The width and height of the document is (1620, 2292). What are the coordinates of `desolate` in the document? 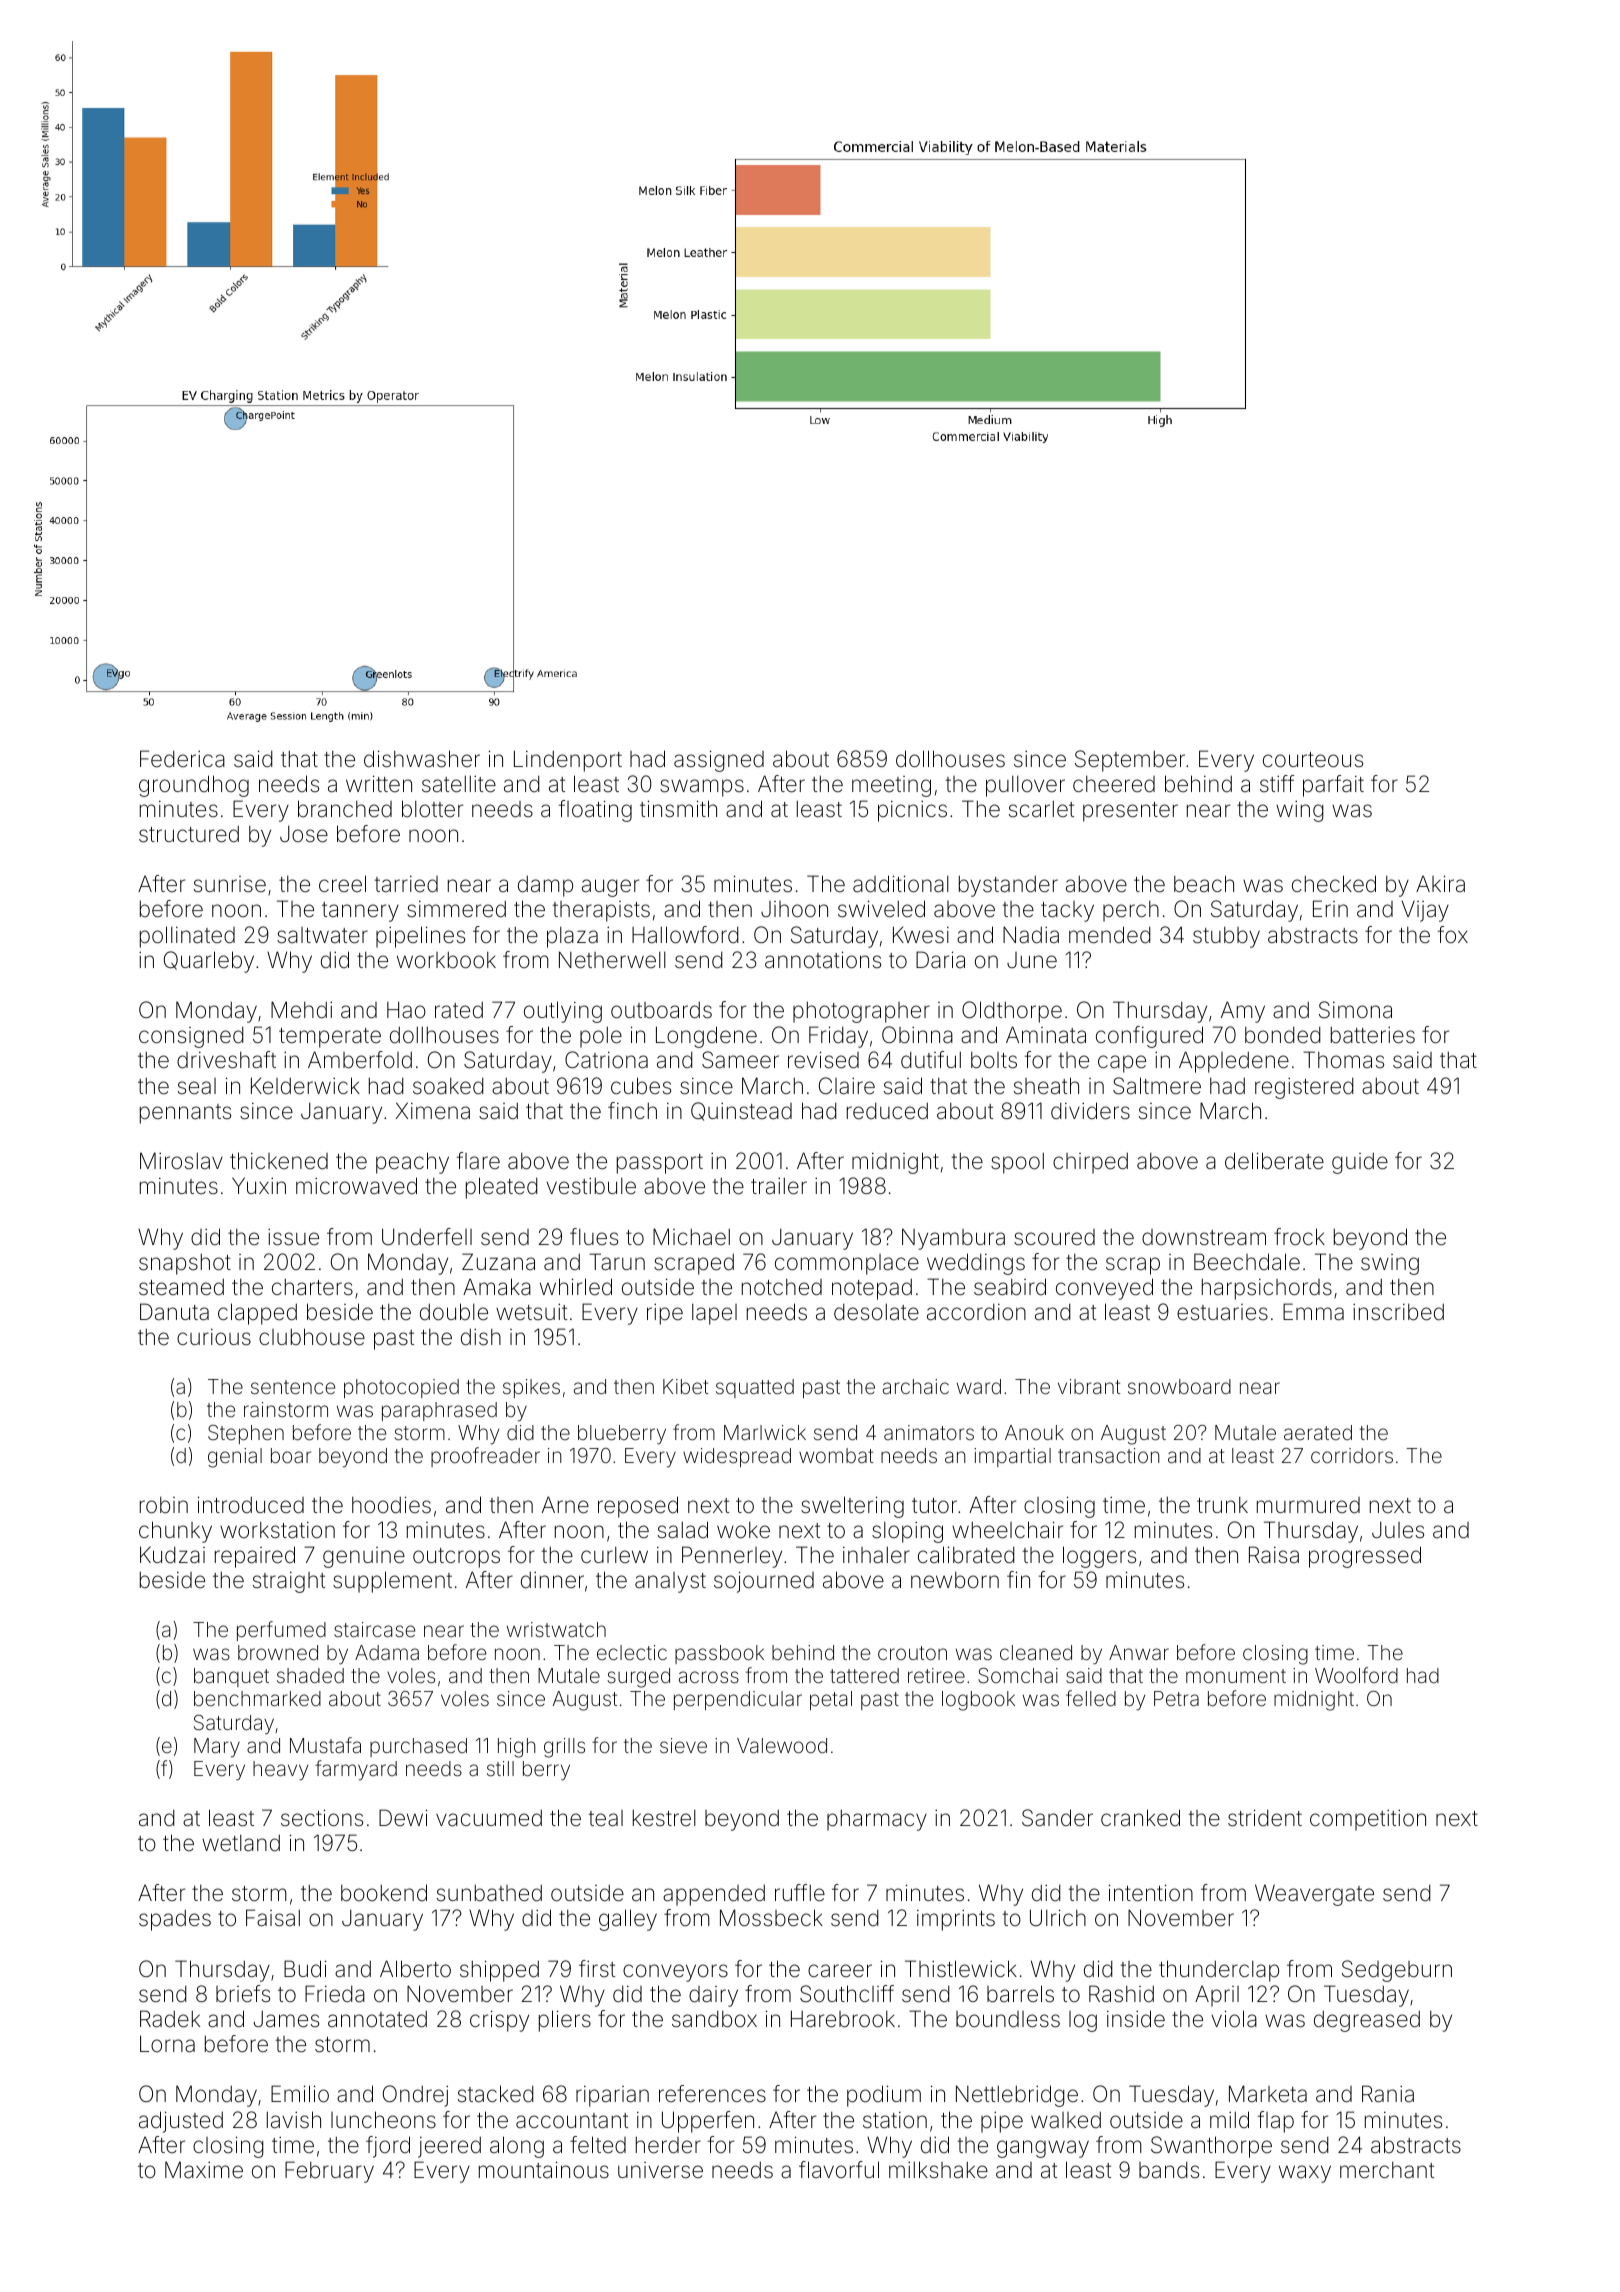 It's located at (876, 1312).
